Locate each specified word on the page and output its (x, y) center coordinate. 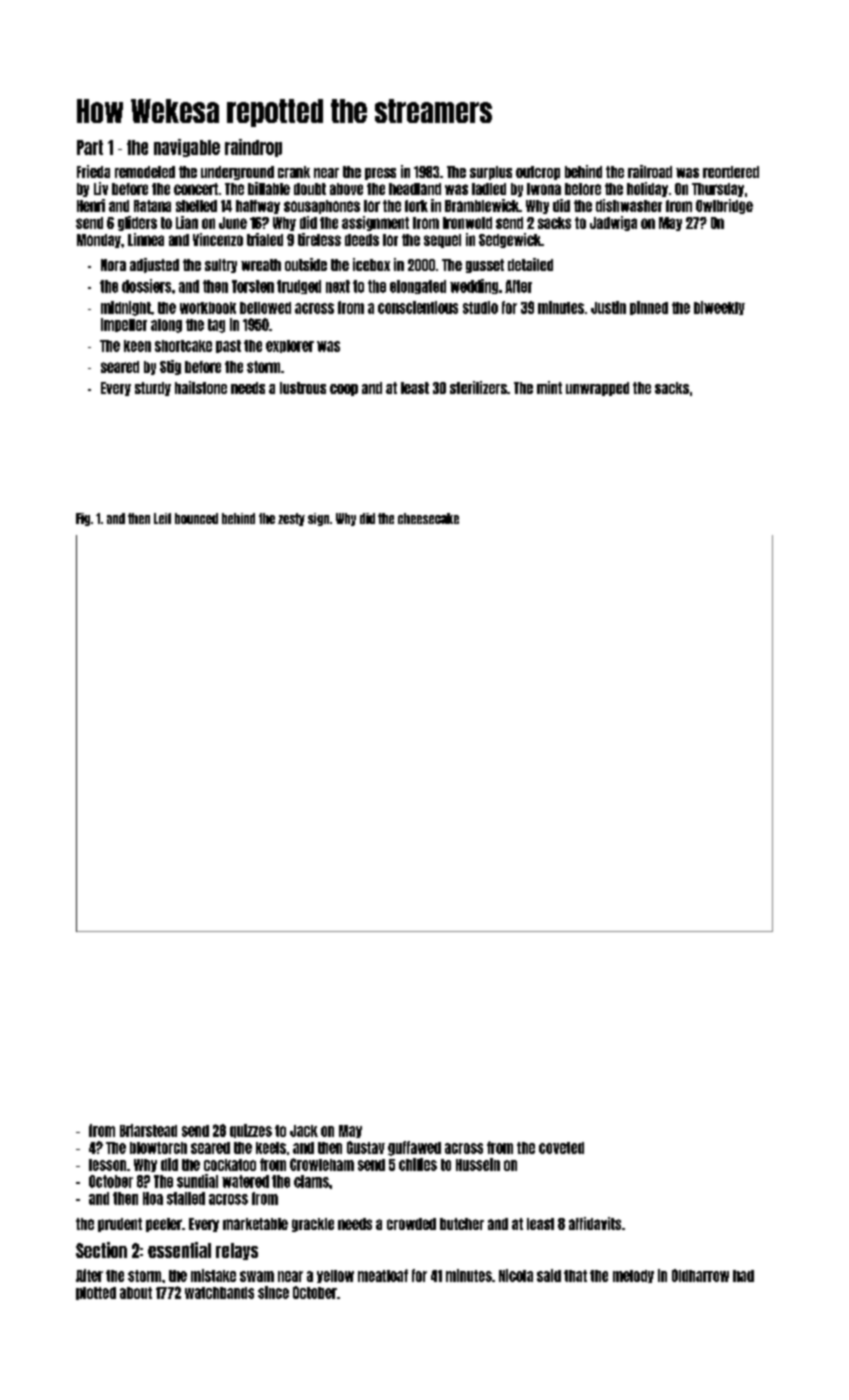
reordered (731, 172)
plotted (96, 1293)
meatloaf (383, 1275)
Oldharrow (700, 1275)
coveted (561, 1148)
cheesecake (428, 518)
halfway (258, 207)
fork (416, 206)
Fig (83, 519)
